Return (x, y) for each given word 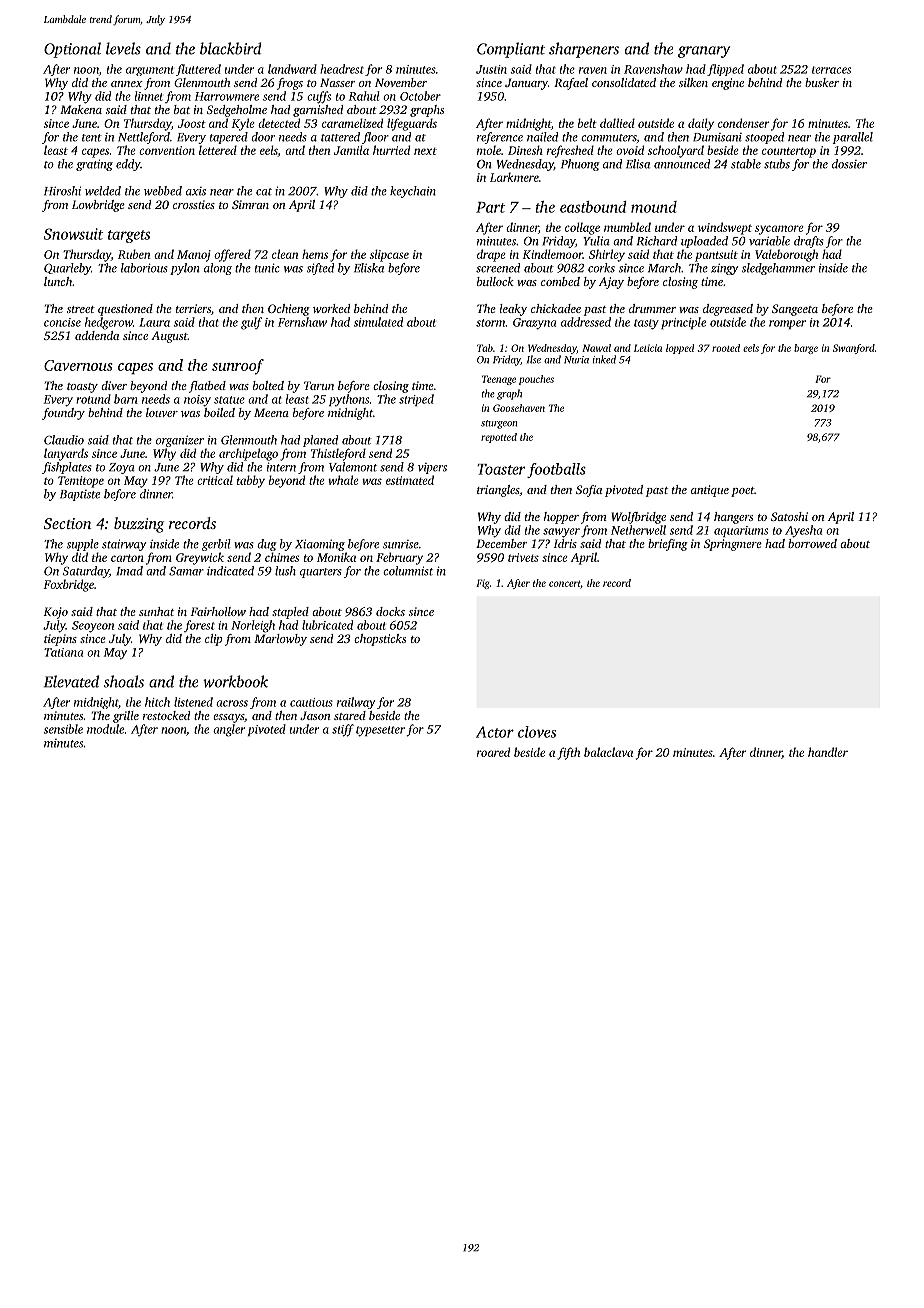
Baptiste (80, 495)
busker (822, 82)
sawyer (561, 533)
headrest (342, 69)
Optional (72, 50)
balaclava (608, 752)
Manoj (194, 256)
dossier (849, 164)
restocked (166, 715)
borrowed (812, 543)
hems (315, 254)
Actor (495, 732)
